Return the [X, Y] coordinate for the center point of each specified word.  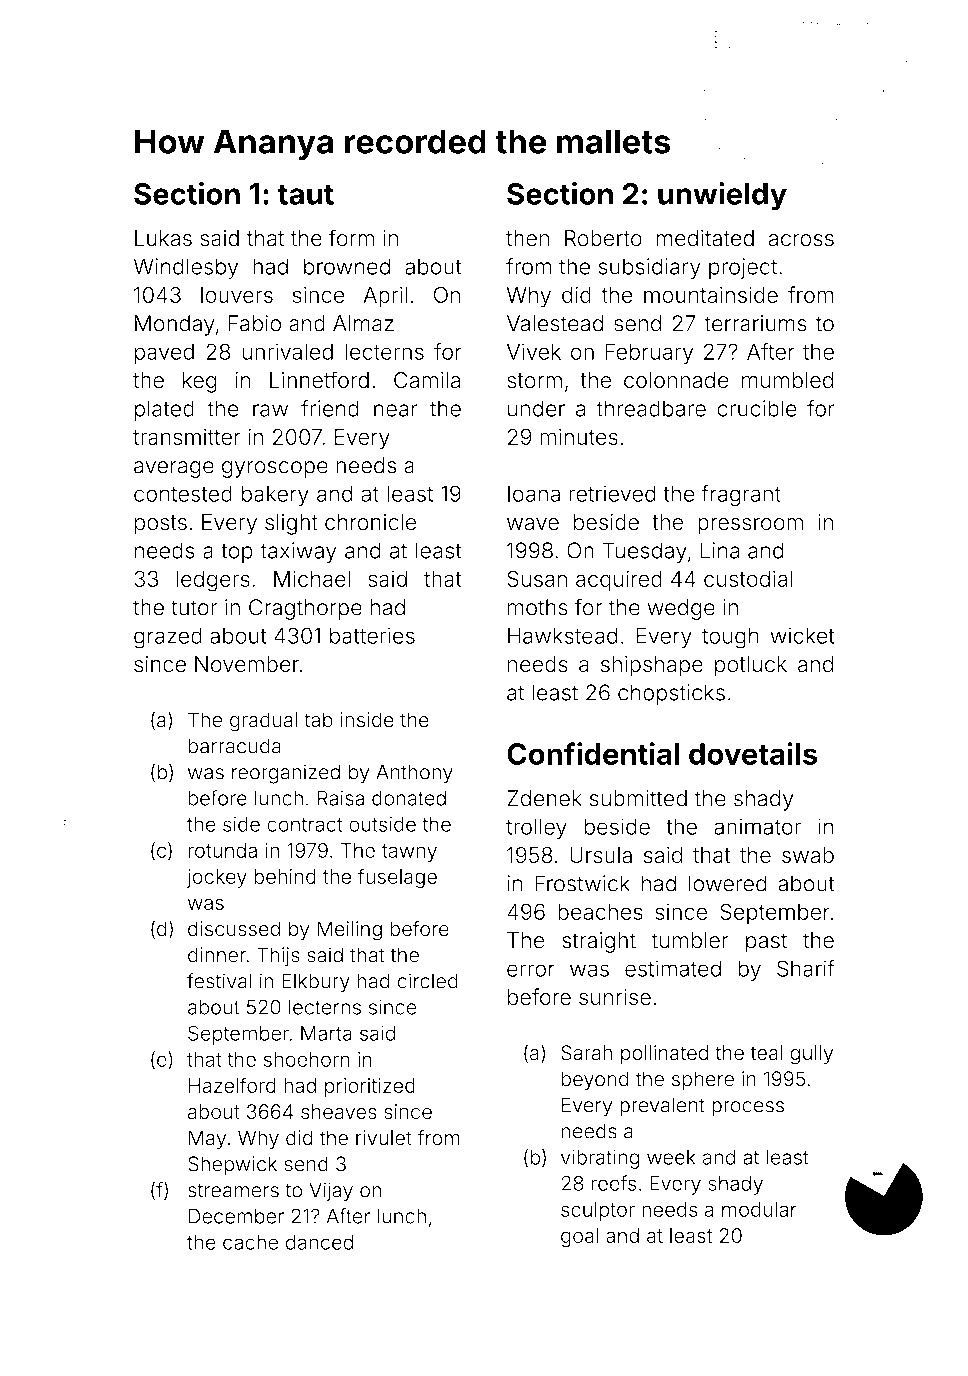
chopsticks [671, 694]
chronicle [371, 522]
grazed [168, 638]
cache [250, 1242]
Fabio [254, 323]
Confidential [593, 753]
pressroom [750, 526]
